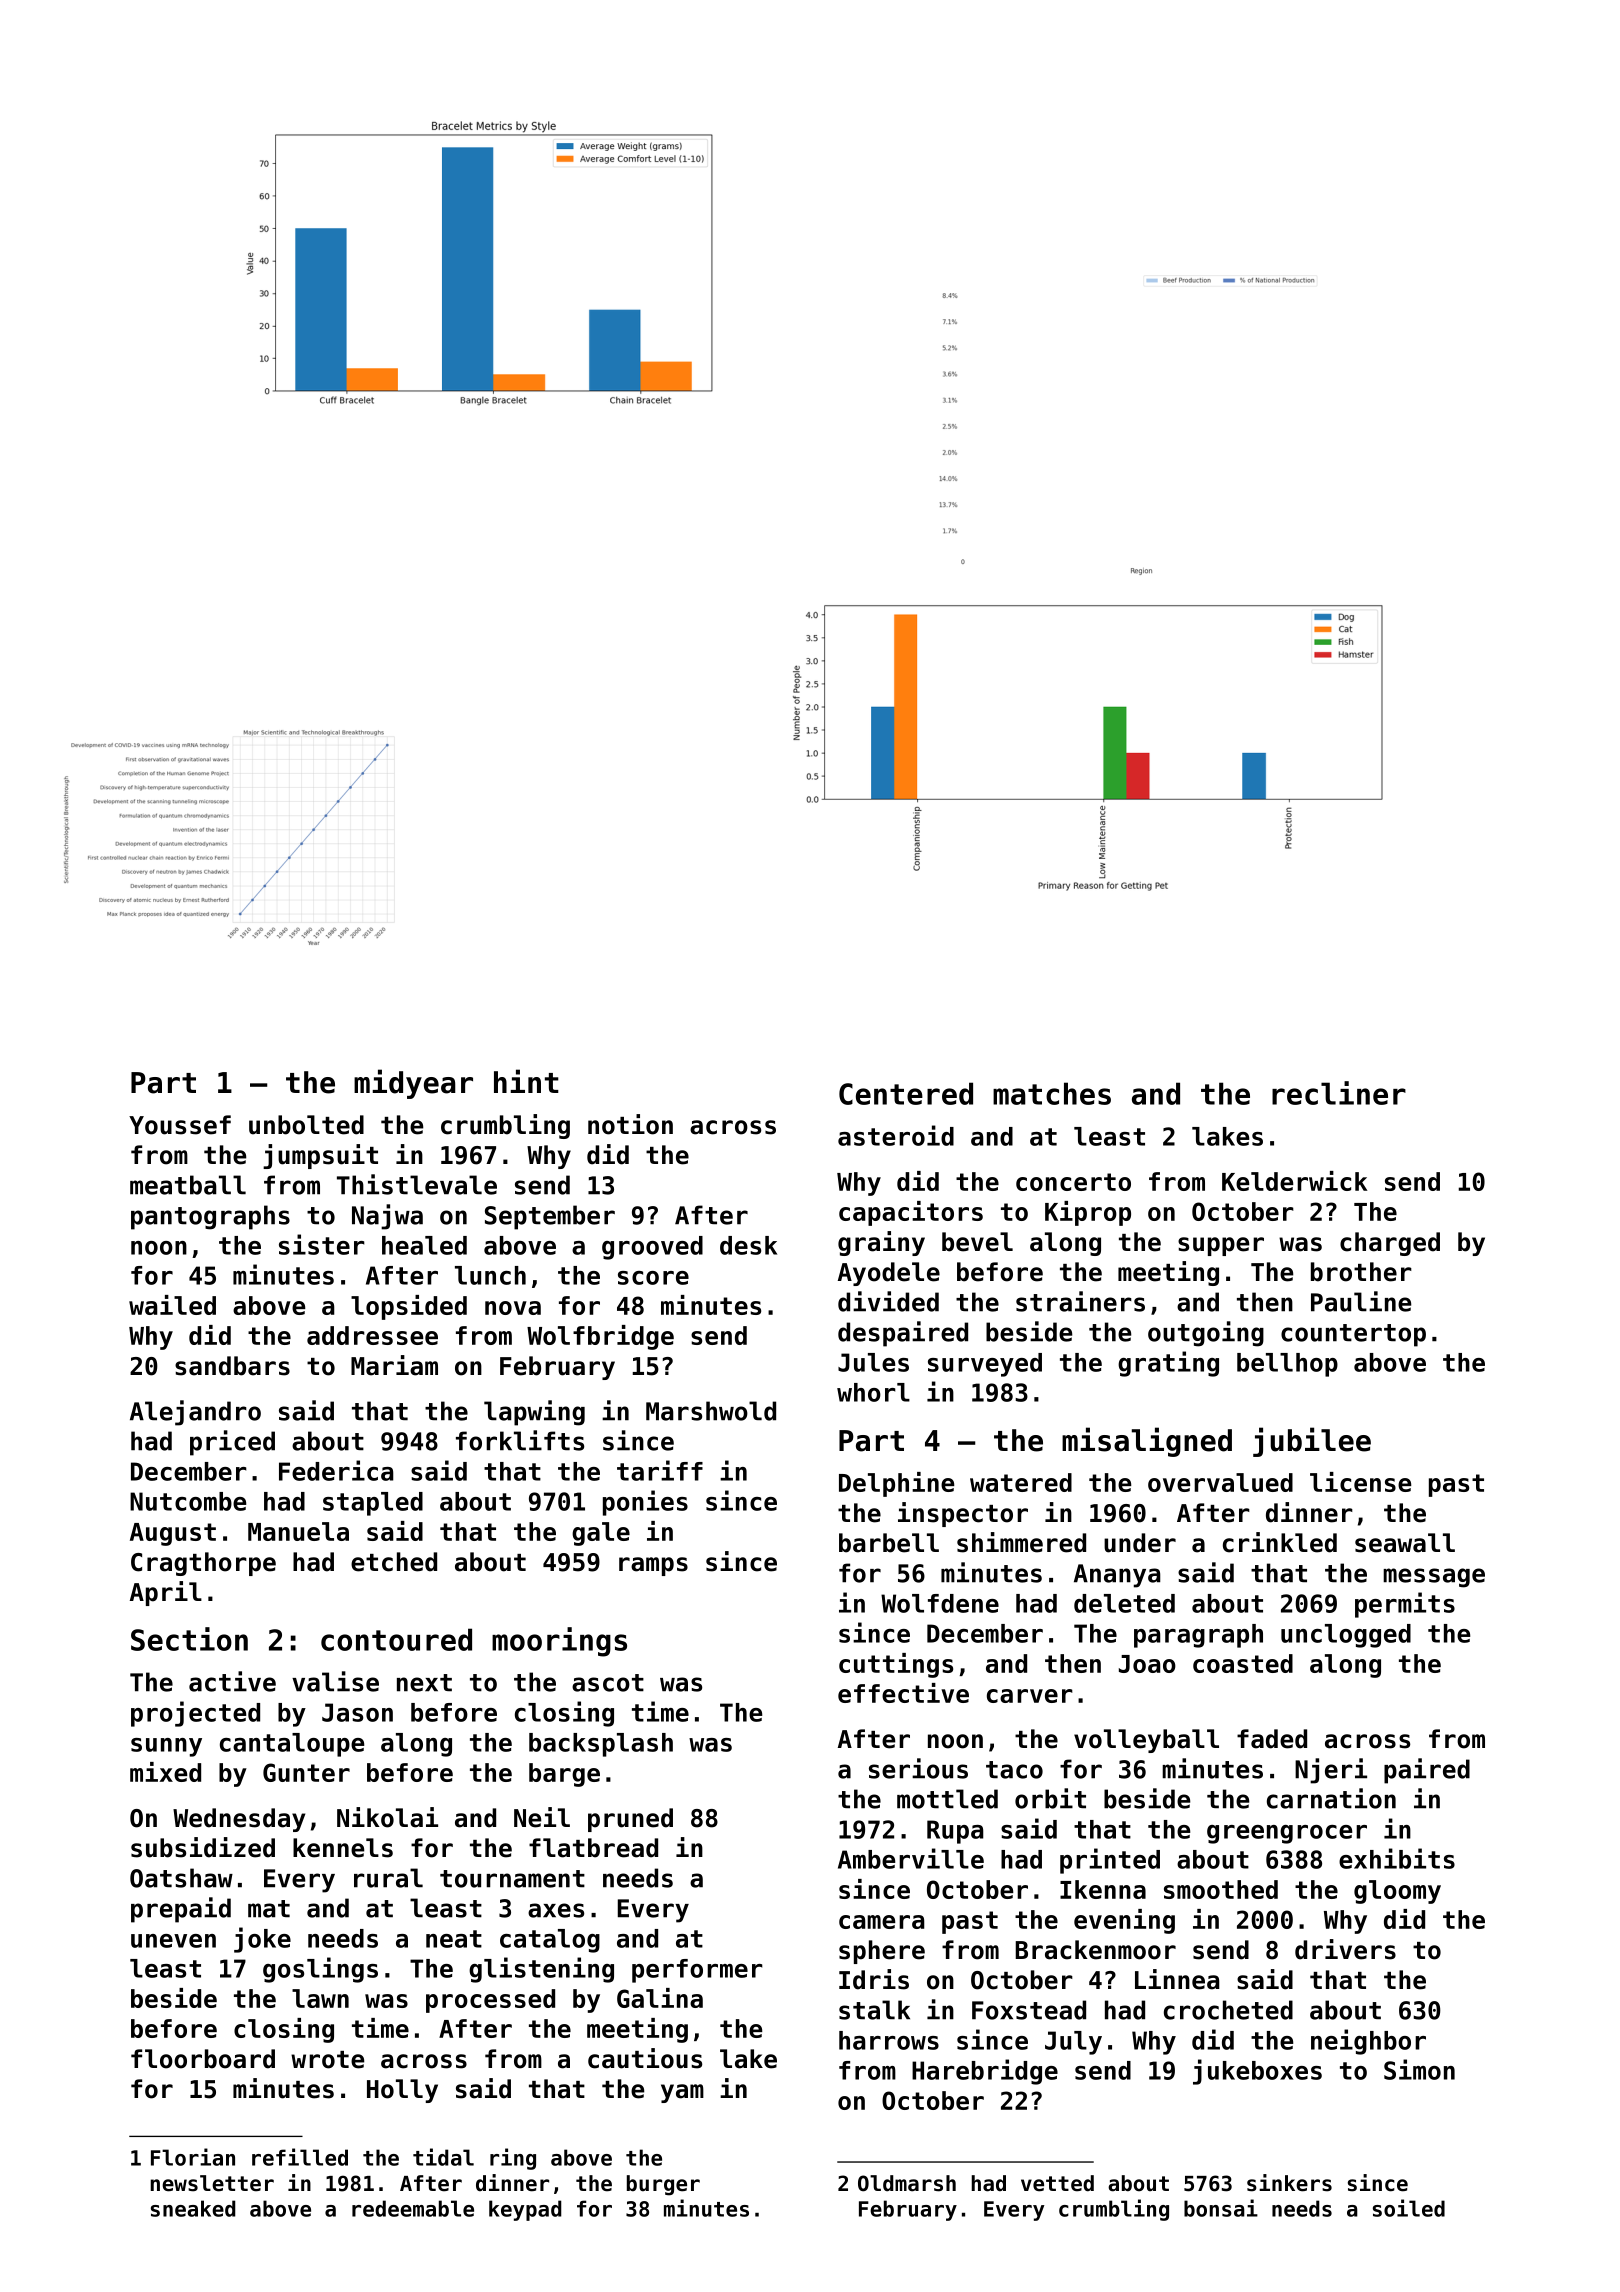 The width and height of the image is (1620, 2292). What do you see at coordinates (1052, 1093) in the image?
I see `matches` at bounding box center [1052, 1093].
